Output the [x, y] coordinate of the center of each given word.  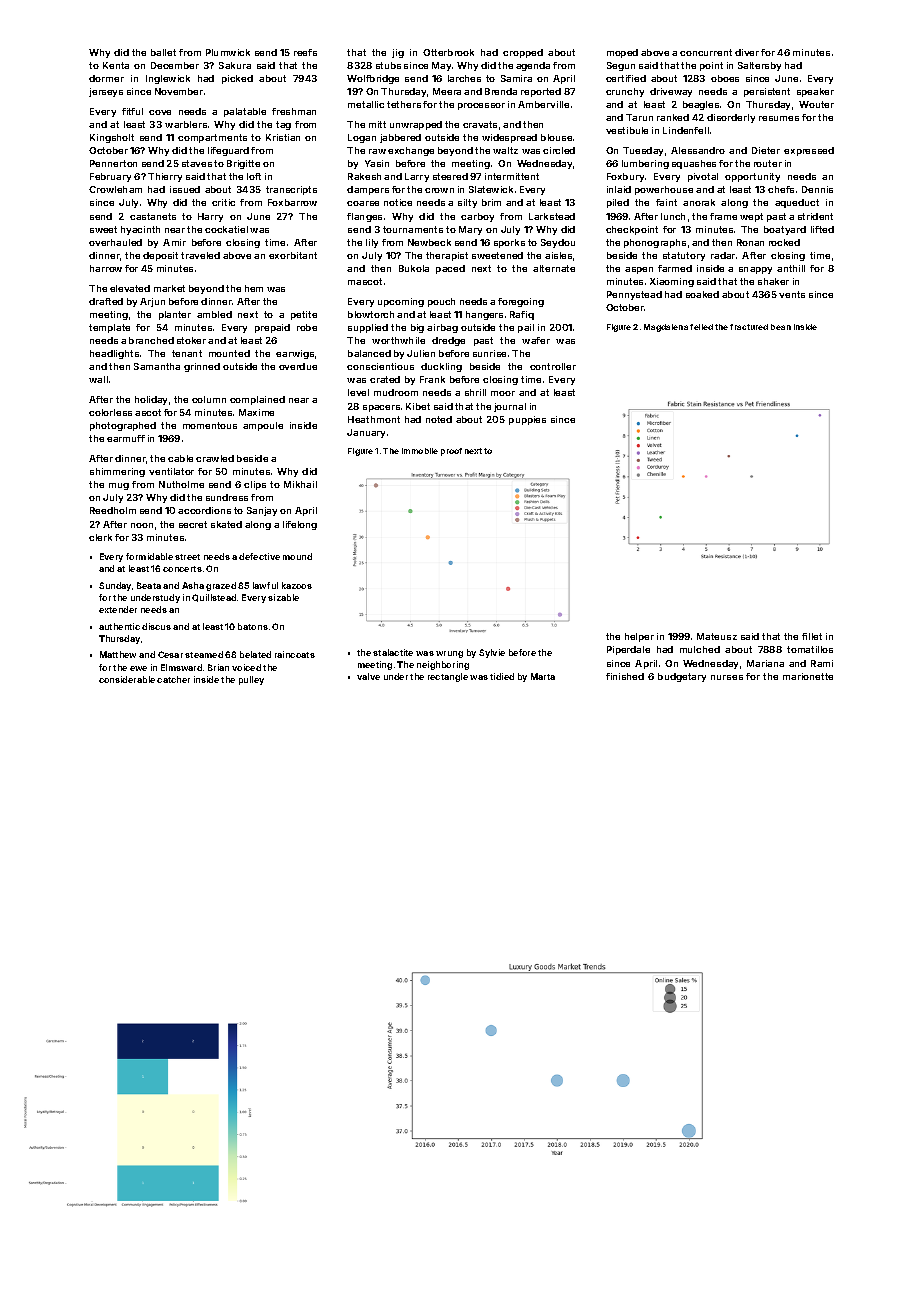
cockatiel [226, 229]
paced [450, 269]
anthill [791, 268]
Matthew [118, 654]
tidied [502, 676]
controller [553, 366]
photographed [123, 426]
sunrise [489, 353]
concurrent [706, 52]
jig [398, 53]
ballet [163, 52]
